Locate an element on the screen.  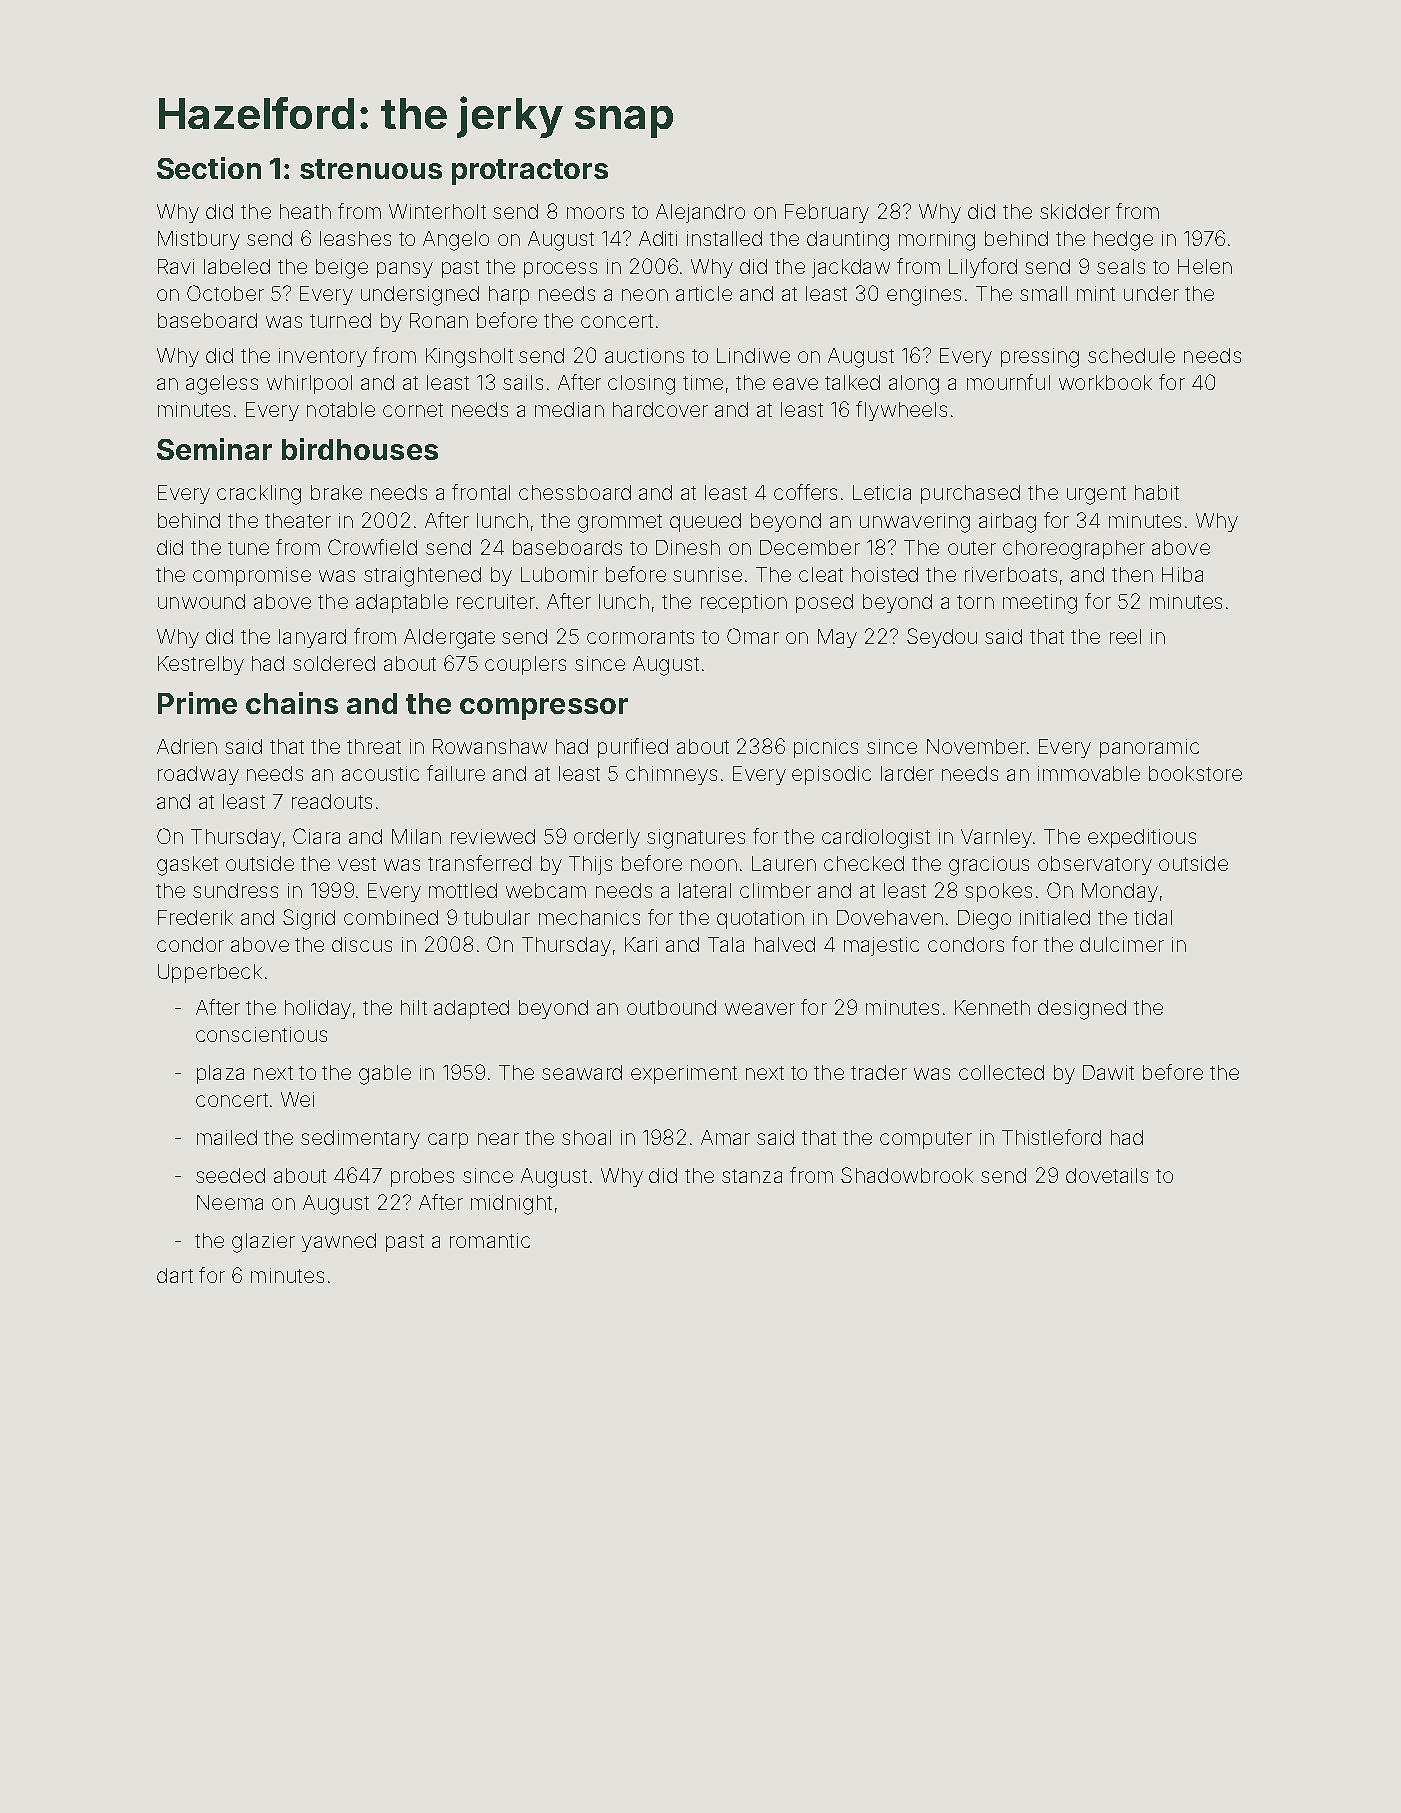
dovetails is located at coordinates (1107, 1175).
